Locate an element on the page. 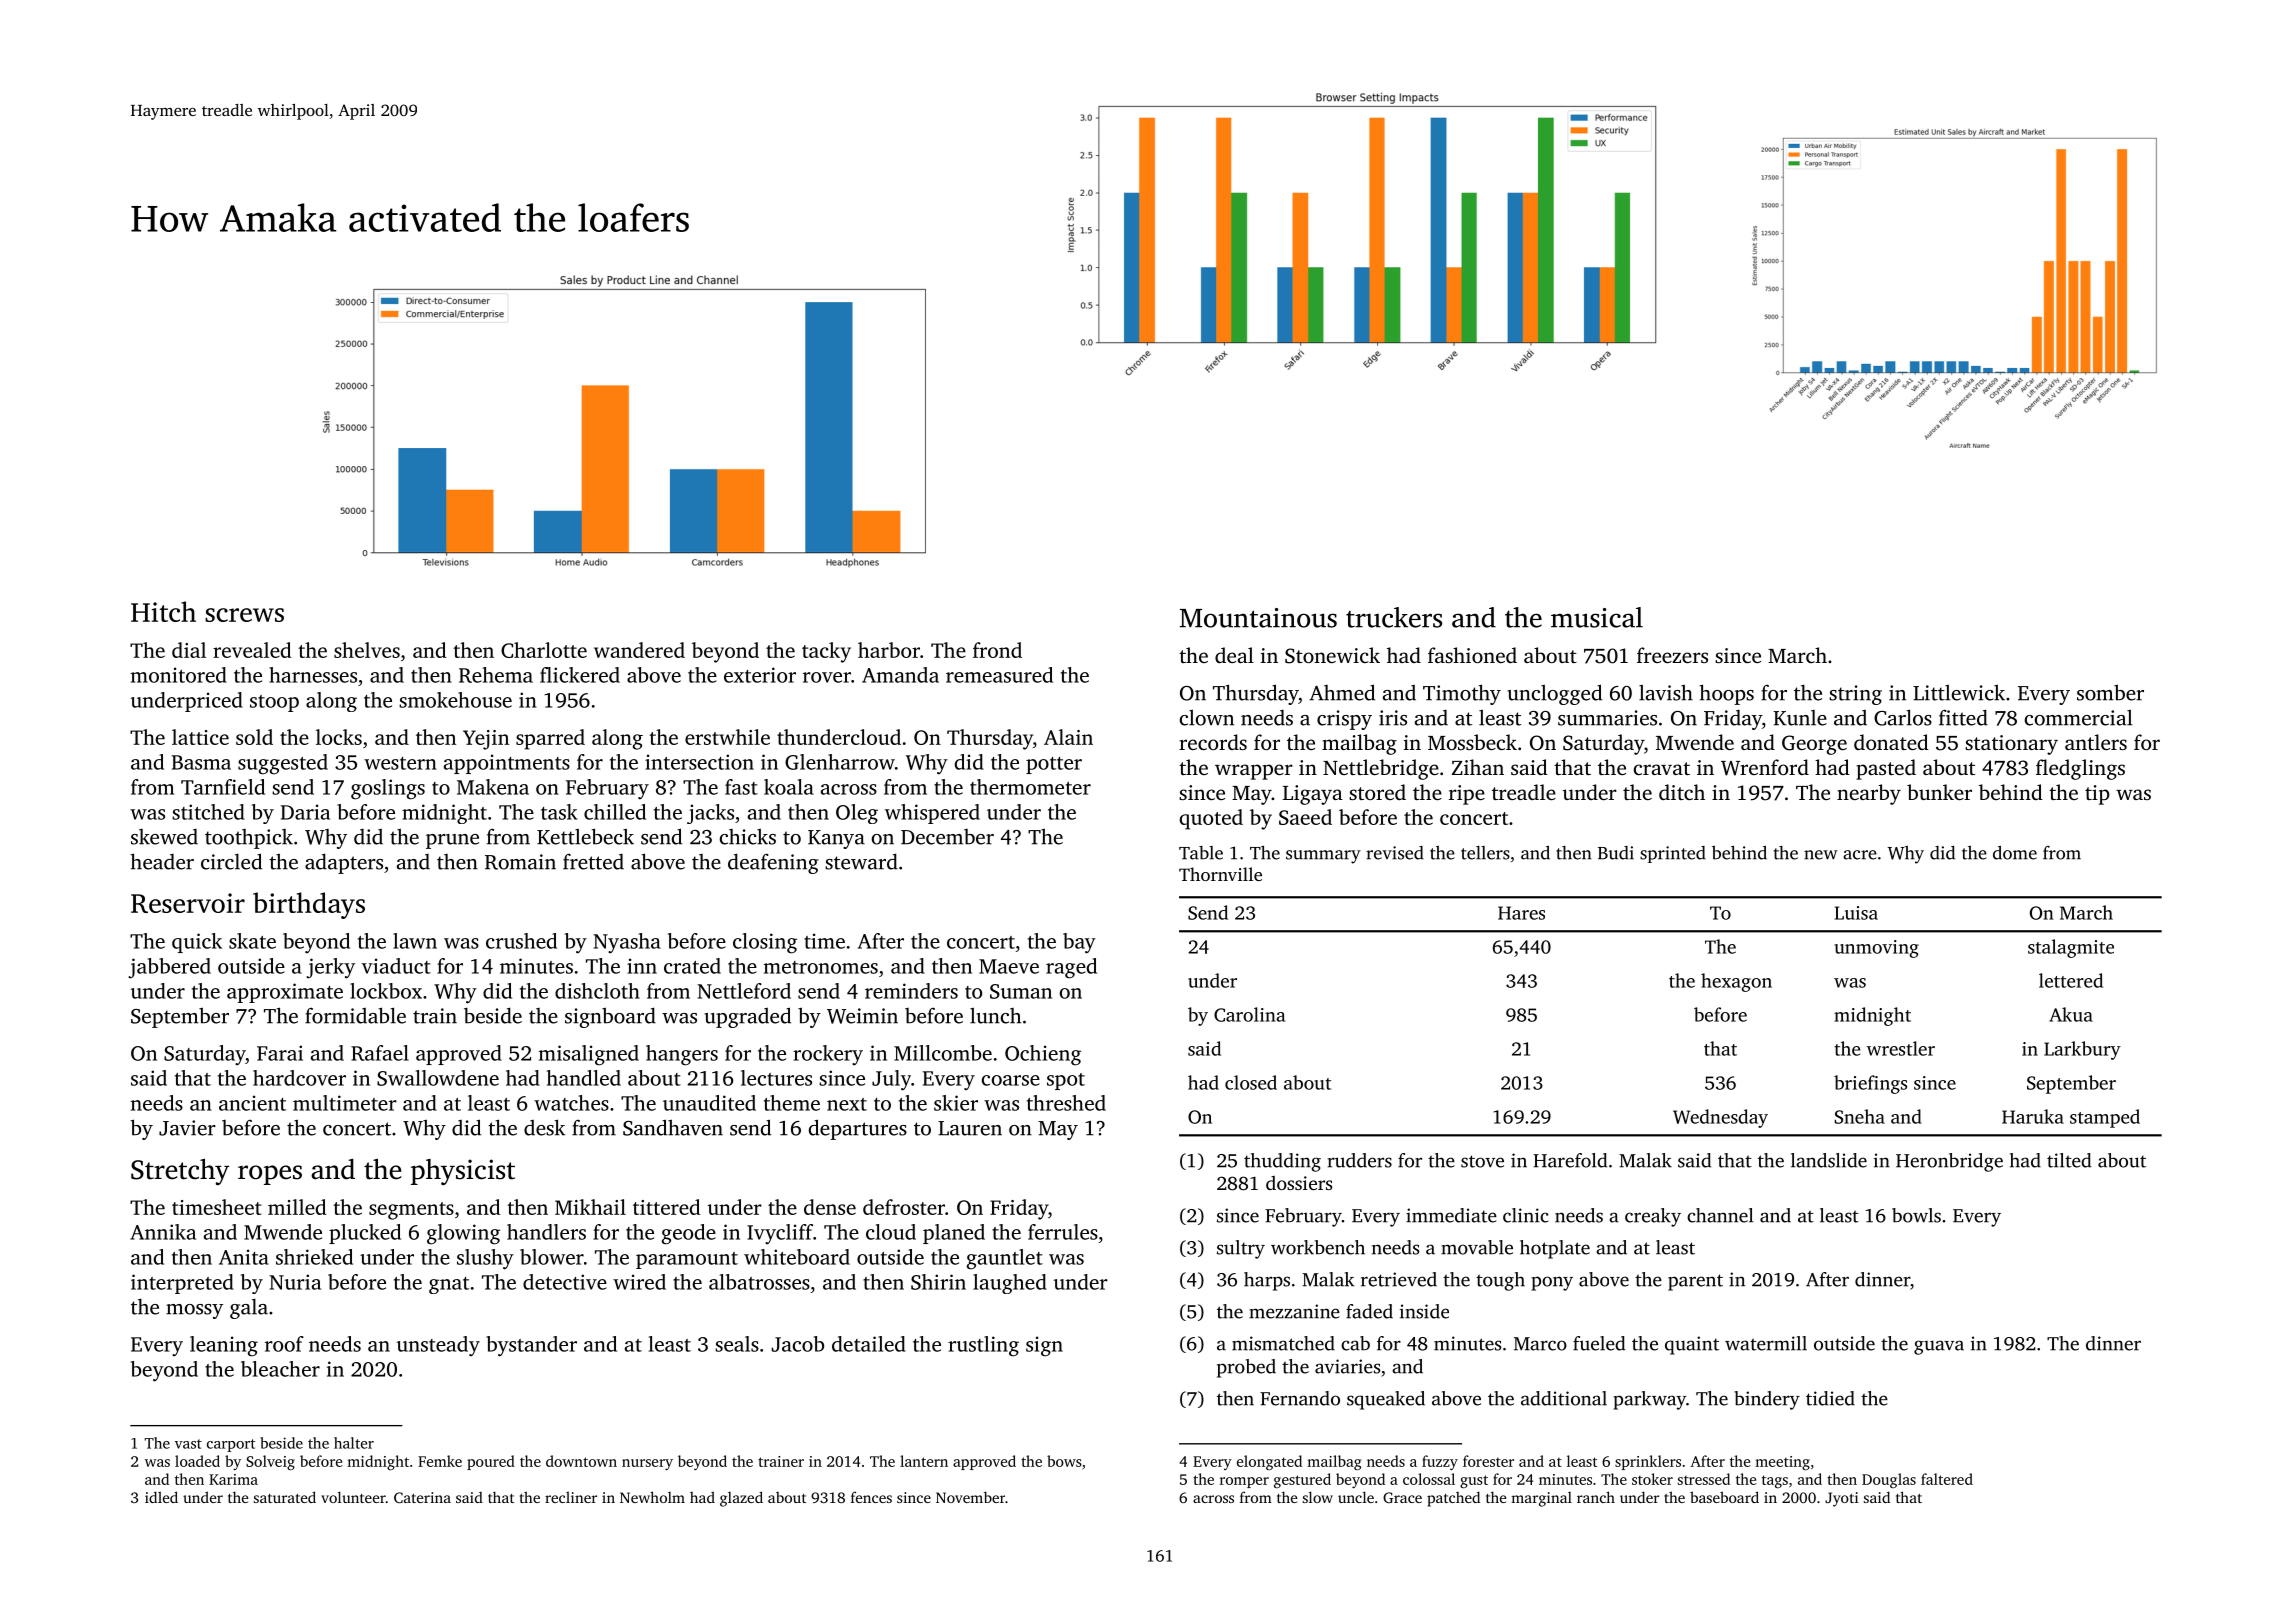 The width and height of the page is (2292, 1620). Heronbridge is located at coordinates (1949, 1162).
